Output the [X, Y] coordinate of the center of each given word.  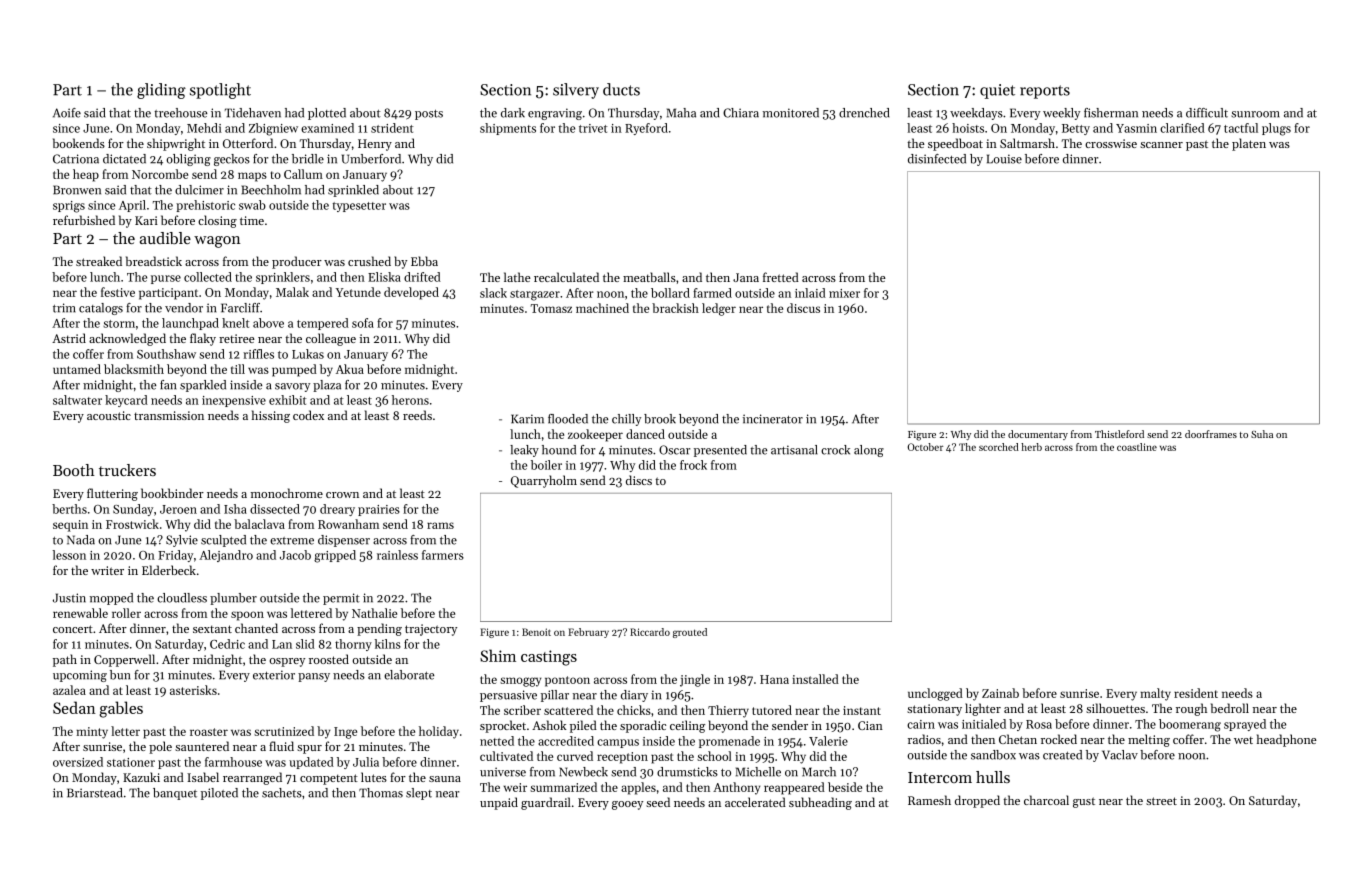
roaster [209, 732]
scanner [1161, 145]
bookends [79, 143]
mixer [844, 293]
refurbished [84, 220]
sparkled [203, 386]
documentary [1038, 435]
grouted [690, 633]
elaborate [409, 675]
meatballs [649, 277]
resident [1196, 693]
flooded [568, 419]
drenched [864, 113]
